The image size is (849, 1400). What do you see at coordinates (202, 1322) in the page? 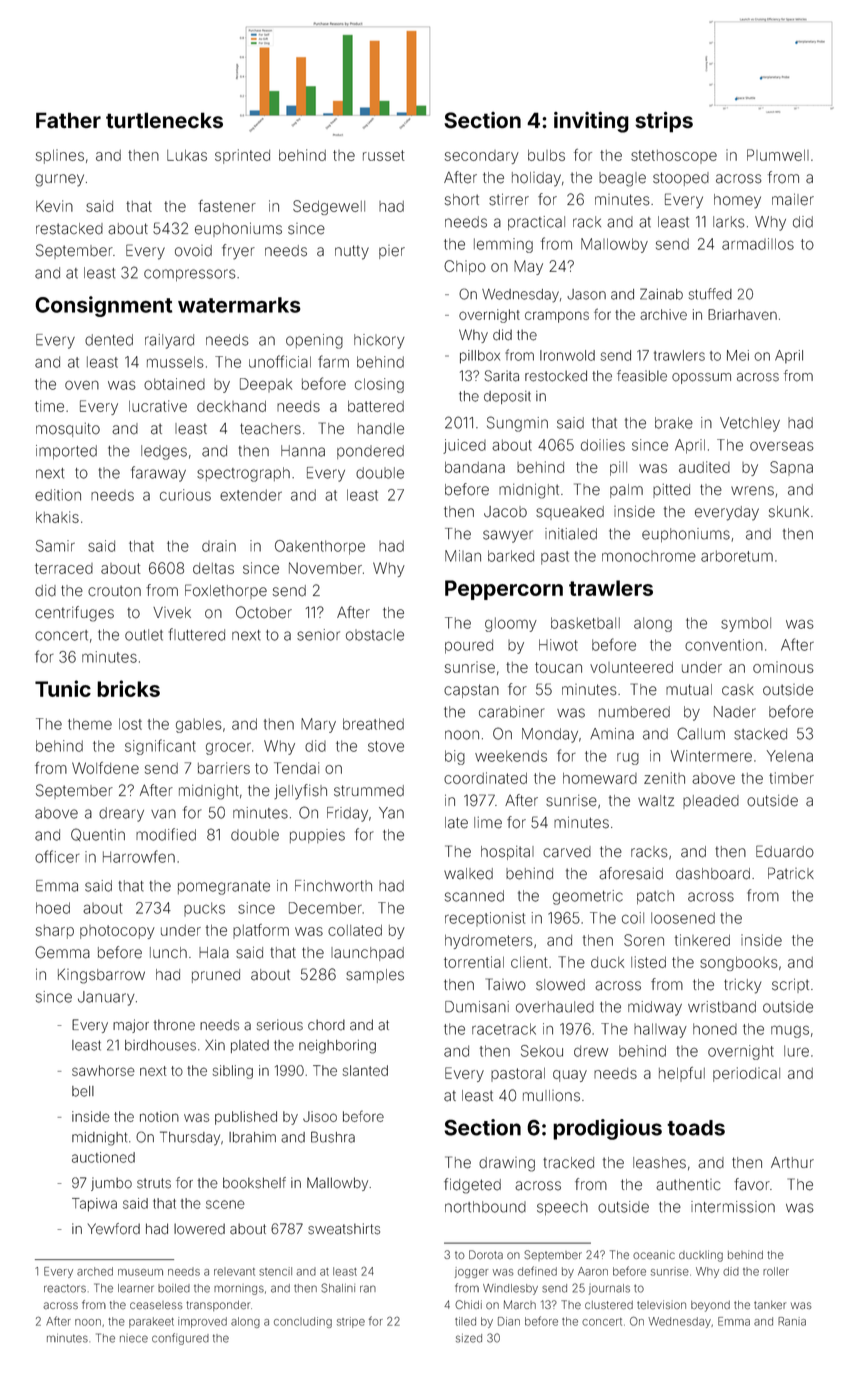
I see `improved` at bounding box center [202, 1322].
